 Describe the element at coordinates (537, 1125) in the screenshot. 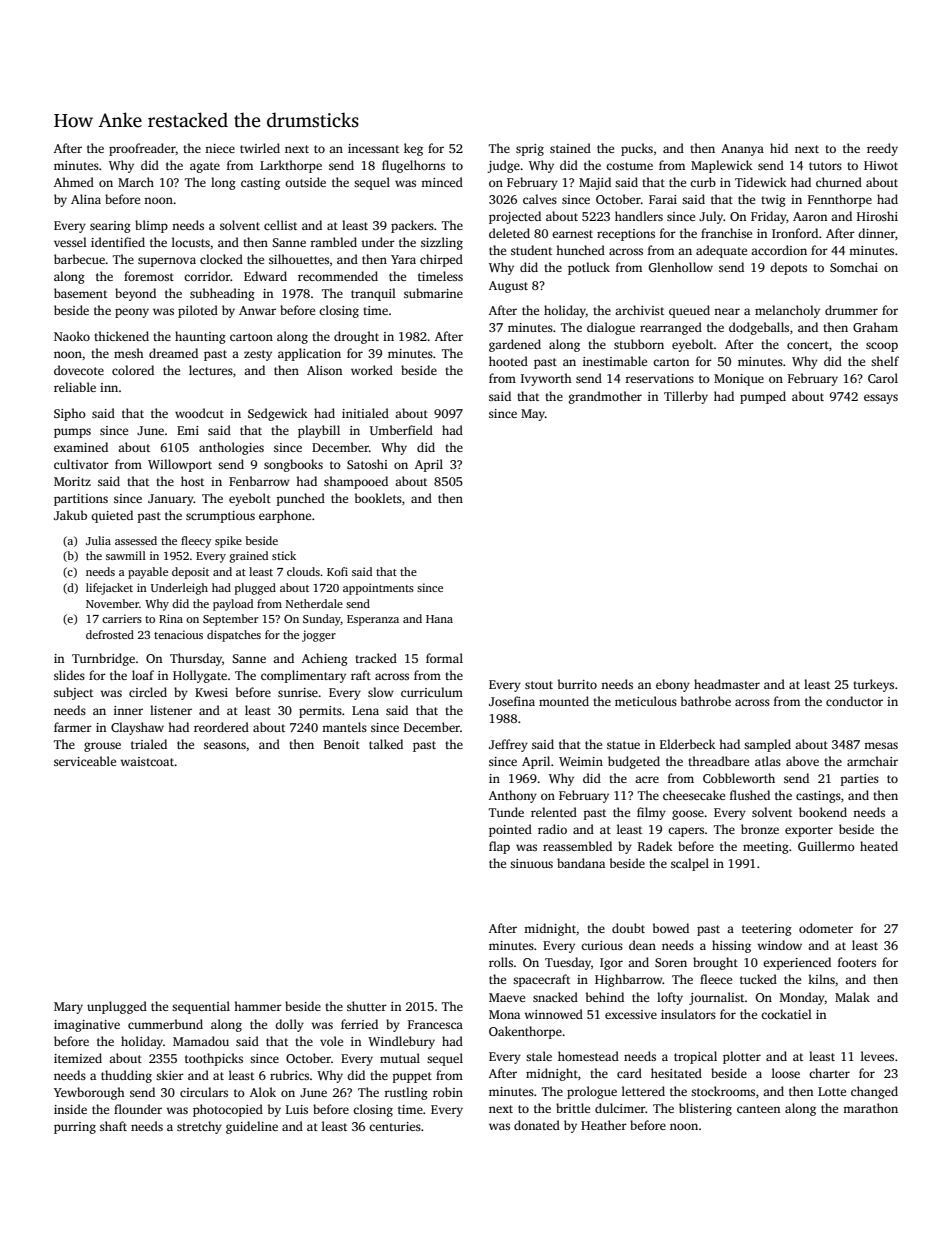

I see `donated` at that location.
